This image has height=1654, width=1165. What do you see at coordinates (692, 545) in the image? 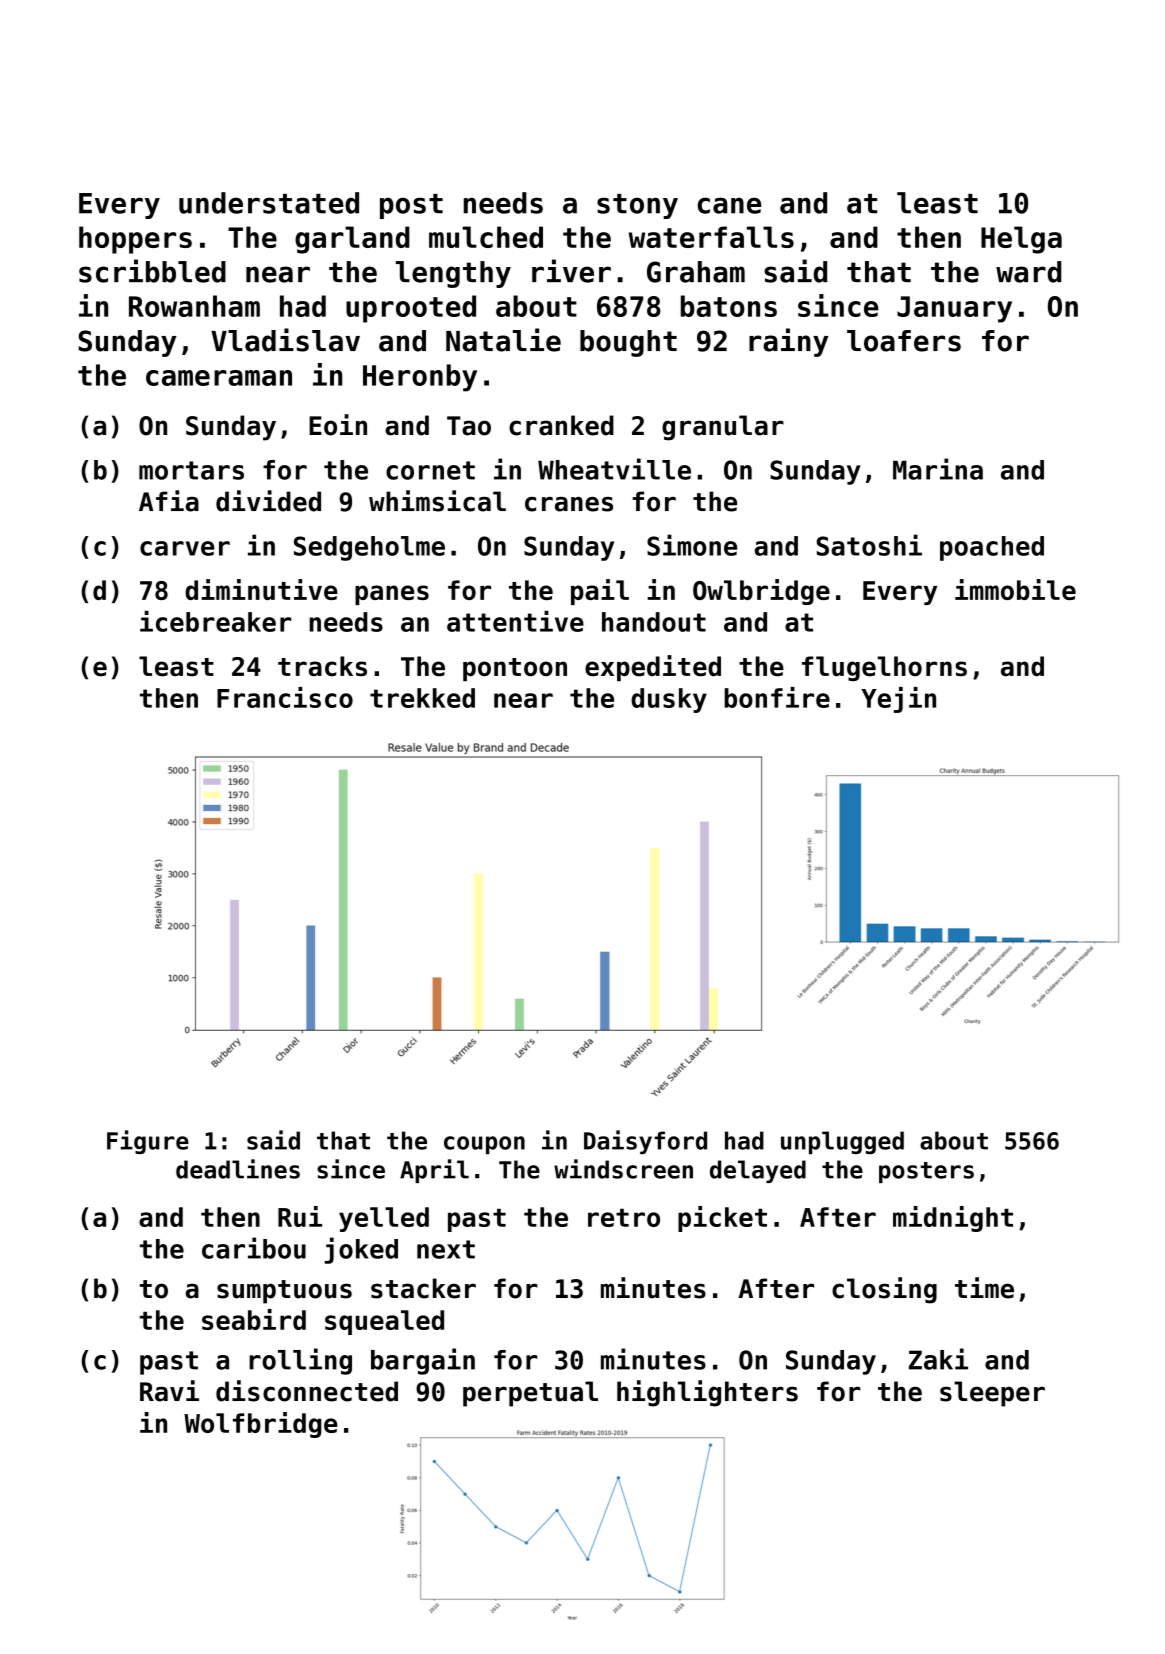
I see `Simone` at bounding box center [692, 545].
